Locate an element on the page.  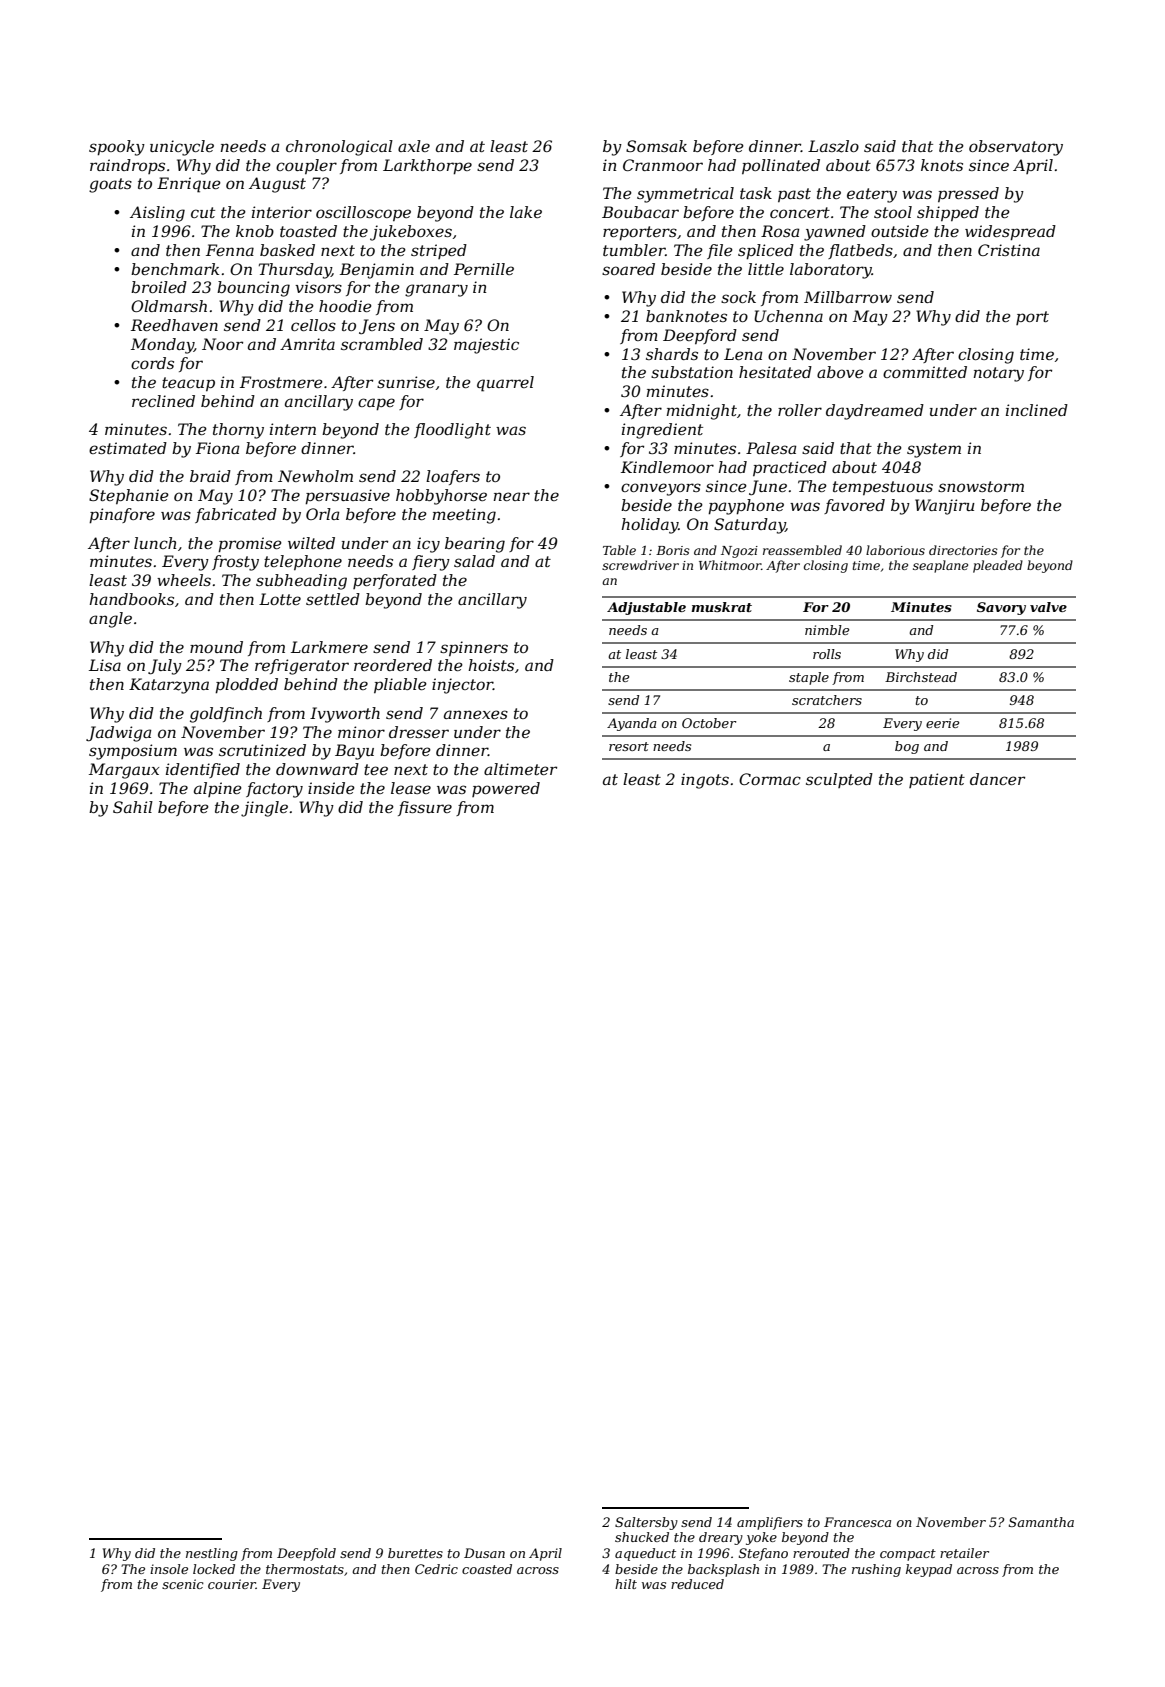
observatory is located at coordinates (1016, 148).
